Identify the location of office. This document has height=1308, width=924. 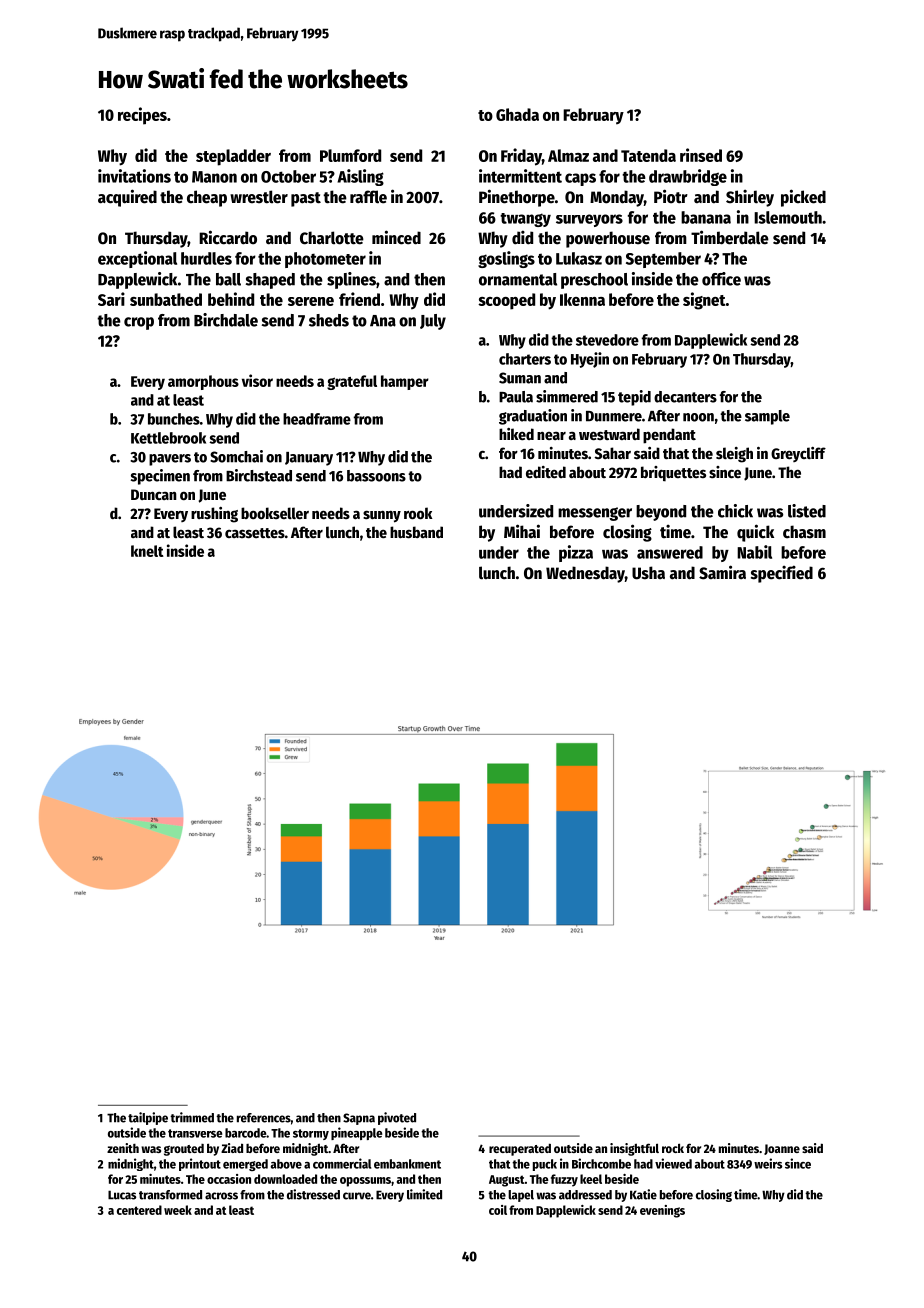
(721, 279).
